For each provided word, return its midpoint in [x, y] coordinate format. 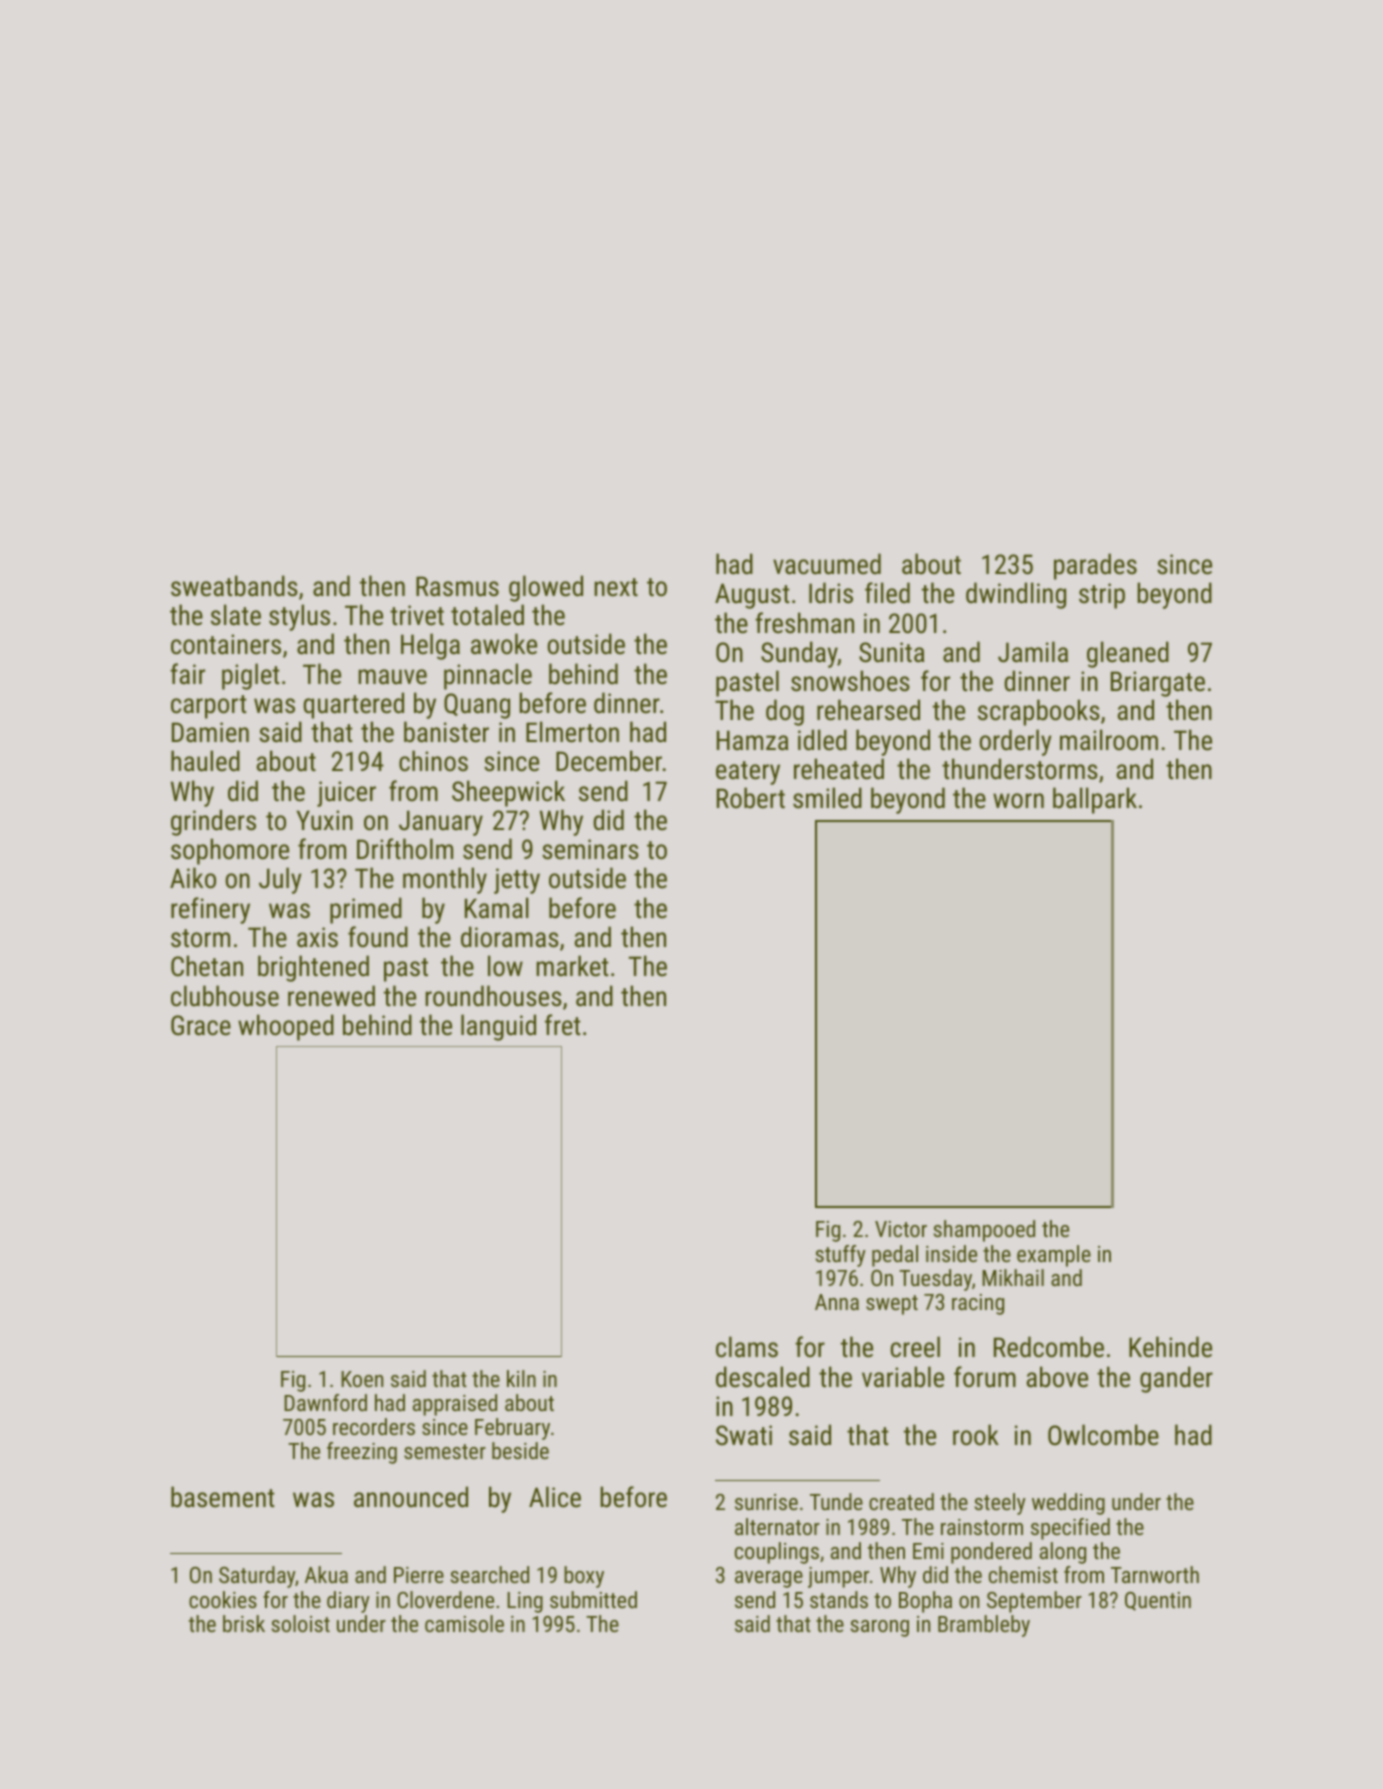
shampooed [984, 1231]
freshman [804, 623]
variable [903, 1377]
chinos [433, 761]
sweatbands [234, 586]
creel [915, 1347]
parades [1095, 566]
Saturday [257, 1577]
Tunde [836, 1501]
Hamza [752, 740]
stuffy [841, 1256]
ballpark [1095, 800]
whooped [286, 1027]
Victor [901, 1229]
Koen [362, 1379]
